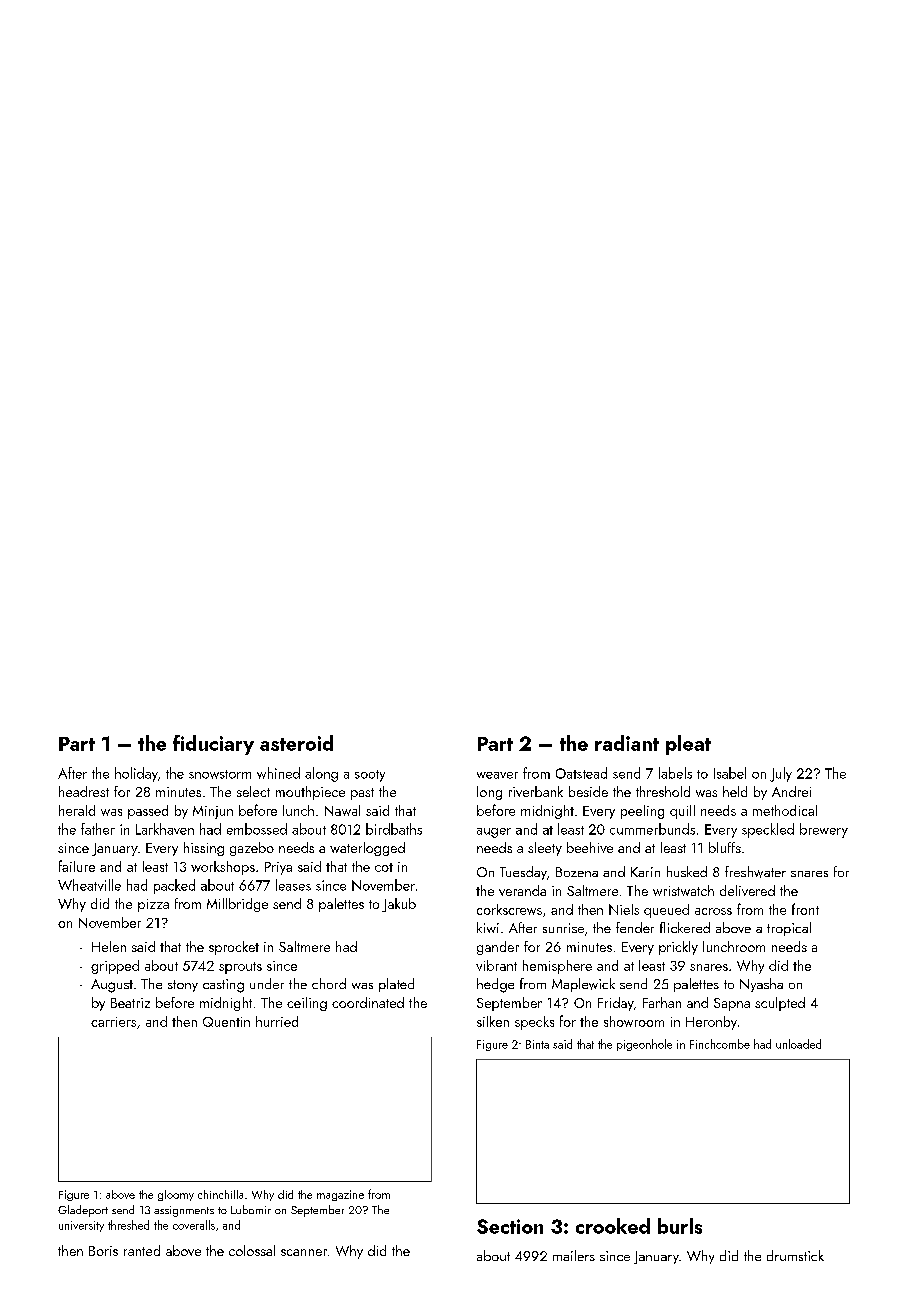 Image resolution: width=908 pixels, height=1316 pixels. Describe the element at coordinates (824, 830) in the image. I see `brewery` at that location.
